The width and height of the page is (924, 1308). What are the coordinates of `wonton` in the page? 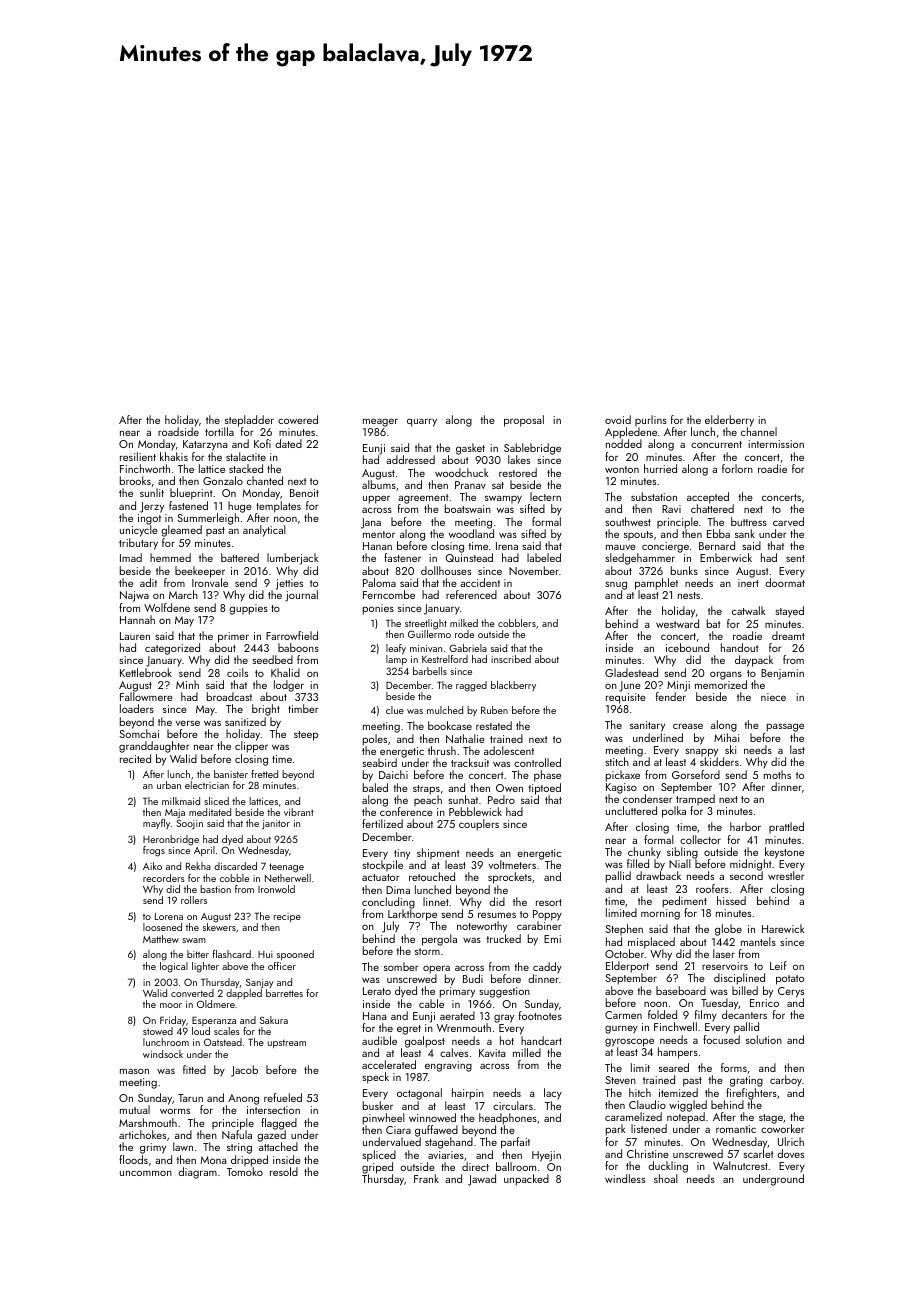 It's located at (622, 469).
